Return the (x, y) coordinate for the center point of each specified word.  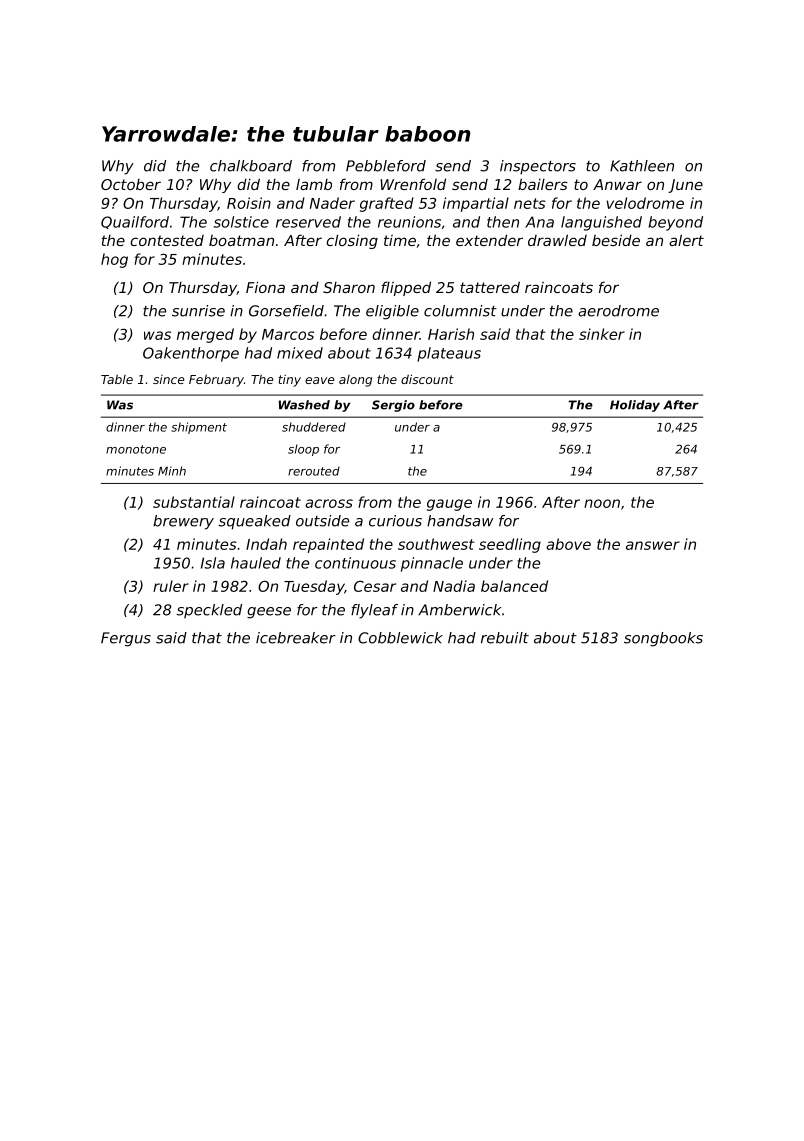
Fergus (126, 639)
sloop (303, 450)
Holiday (635, 406)
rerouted (314, 471)
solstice (241, 222)
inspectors (538, 167)
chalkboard (251, 166)
